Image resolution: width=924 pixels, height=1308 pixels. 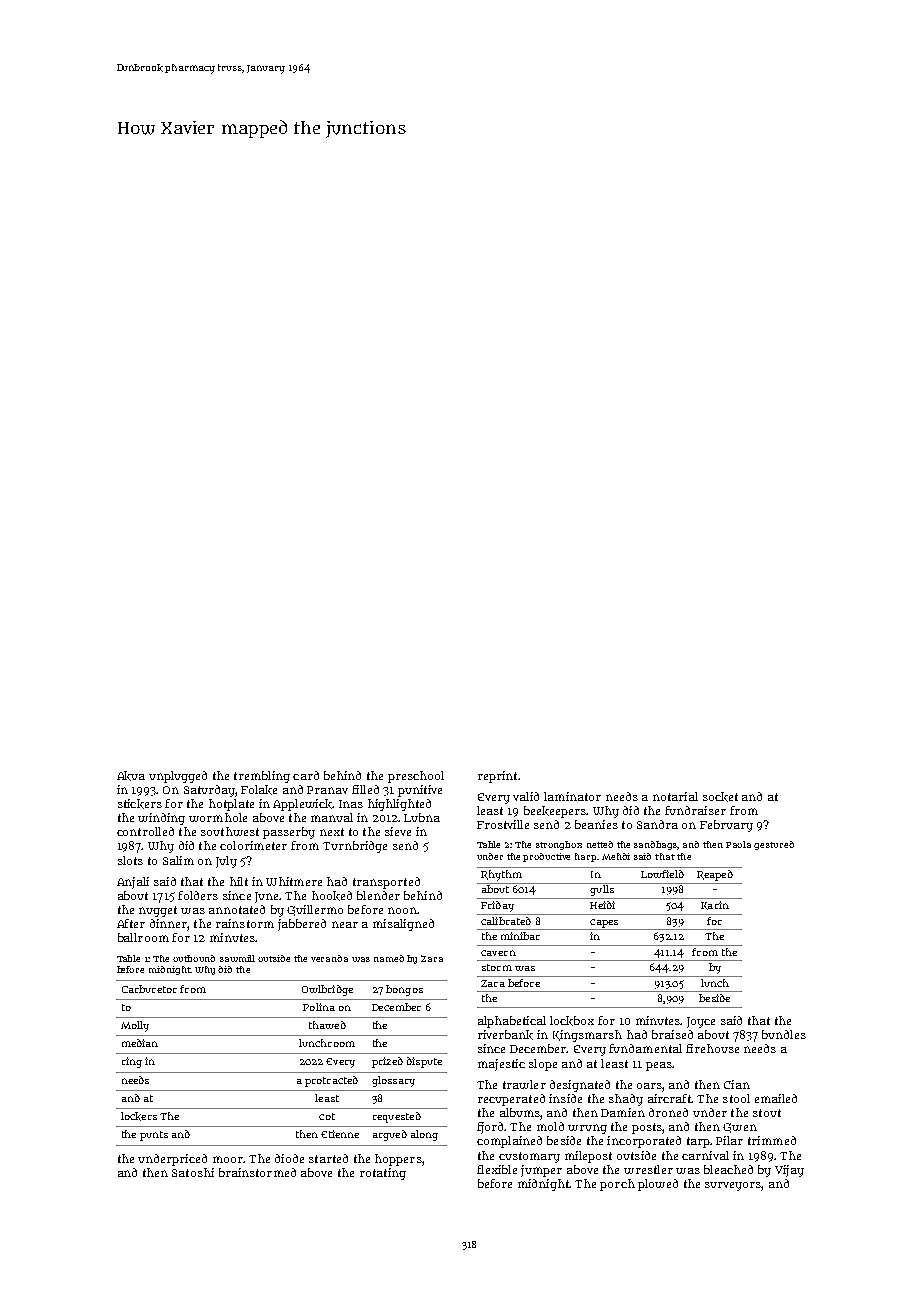 What do you see at coordinates (416, 777) in the screenshot?
I see `preschool` at bounding box center [416, 777].
